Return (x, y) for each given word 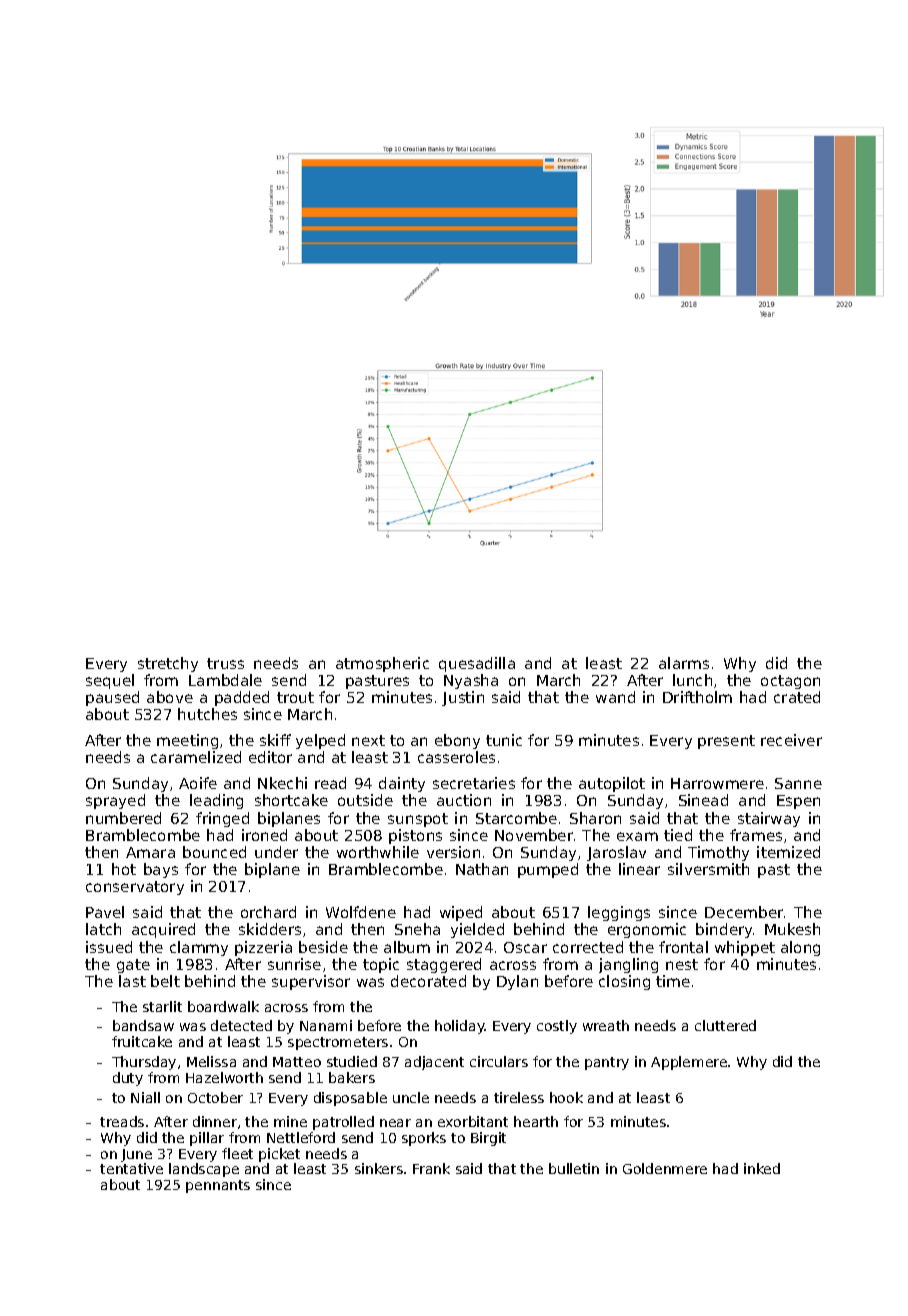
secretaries (474, 783)
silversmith (708, 869)
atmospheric (382, 664)
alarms (684, 663)
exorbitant (473, 1121)
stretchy (168, 664)
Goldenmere (665, 1168)
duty (128, 1079)
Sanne (798, 783)
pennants (218, 1186)
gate (133, 966)
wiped (461, 913)
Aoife (198, 783)
